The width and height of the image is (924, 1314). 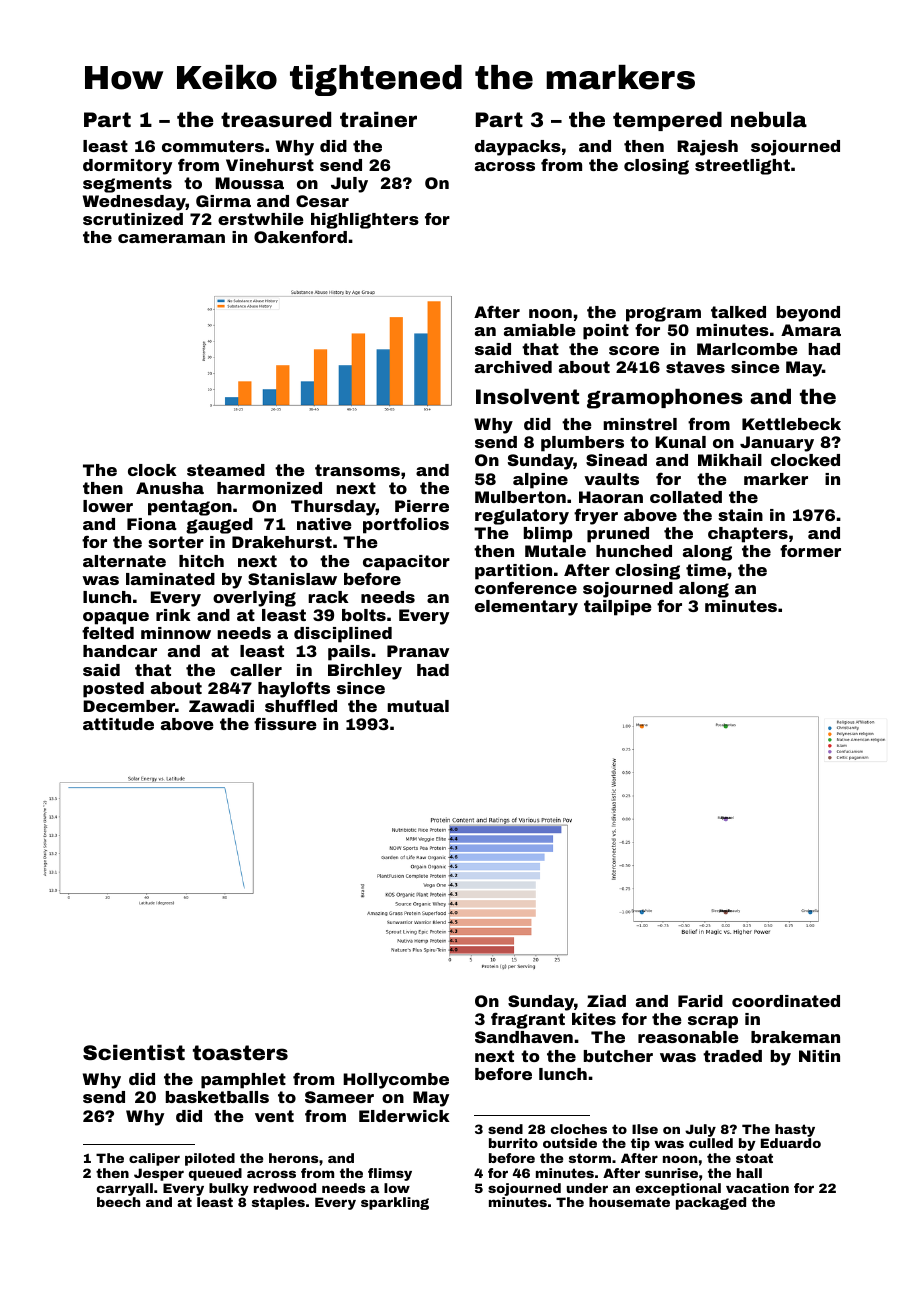 I want to click on highlighters, so click(x=365, y=221).
